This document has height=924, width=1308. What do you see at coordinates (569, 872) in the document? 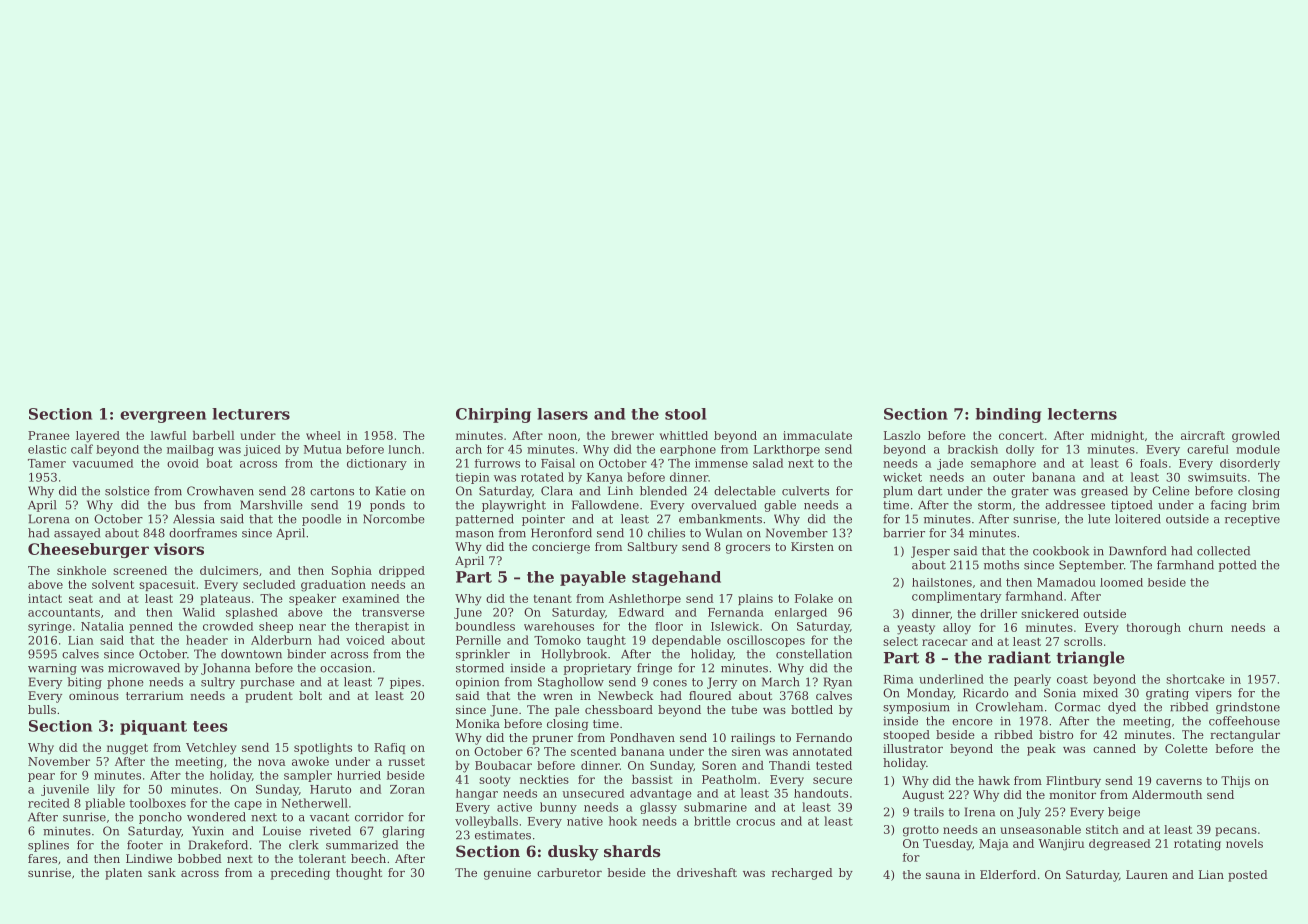
I see `carburetor` at bounding box center [569, 872].
